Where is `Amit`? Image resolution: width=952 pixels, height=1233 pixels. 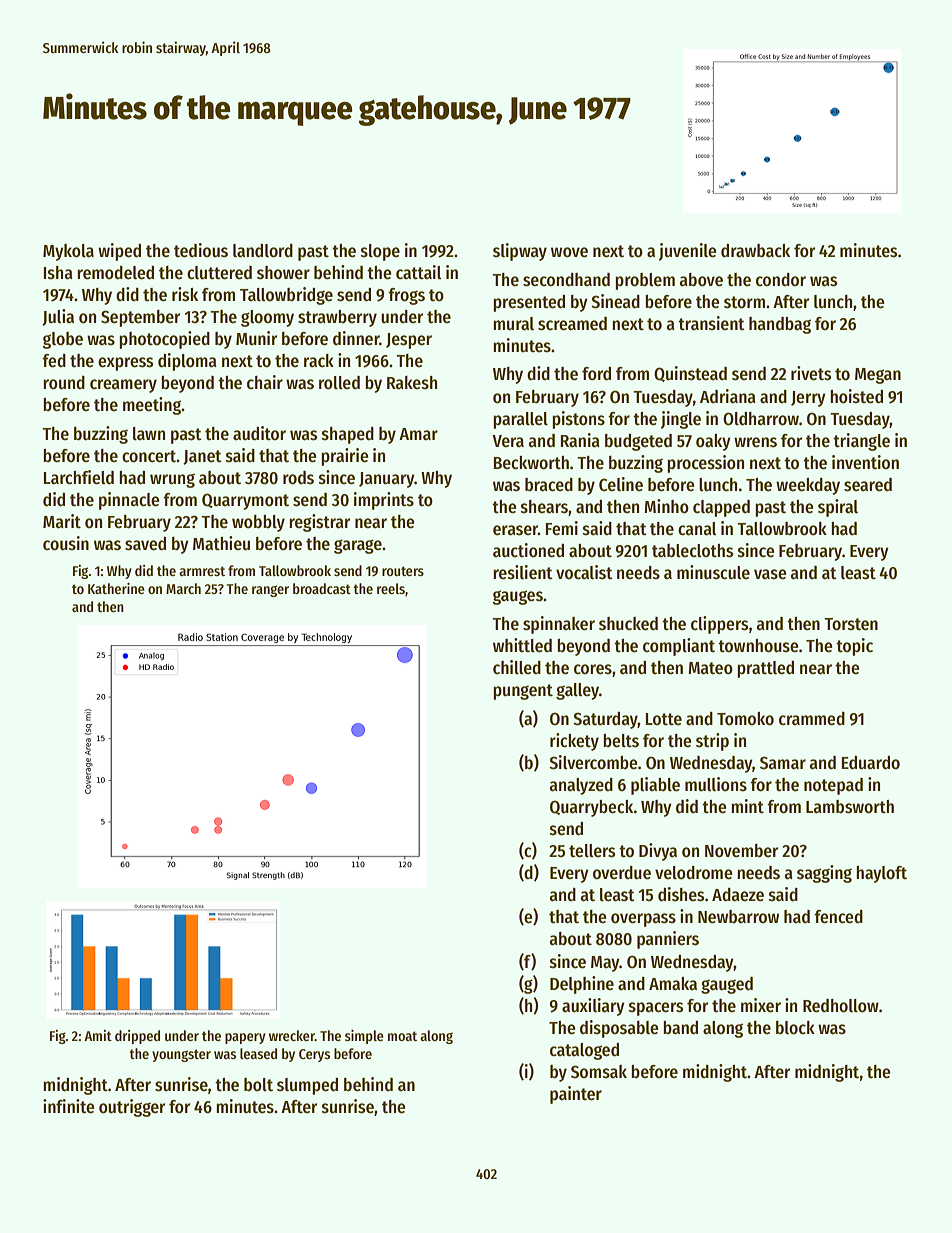
Amit is located at coordinates (98, 1035).
